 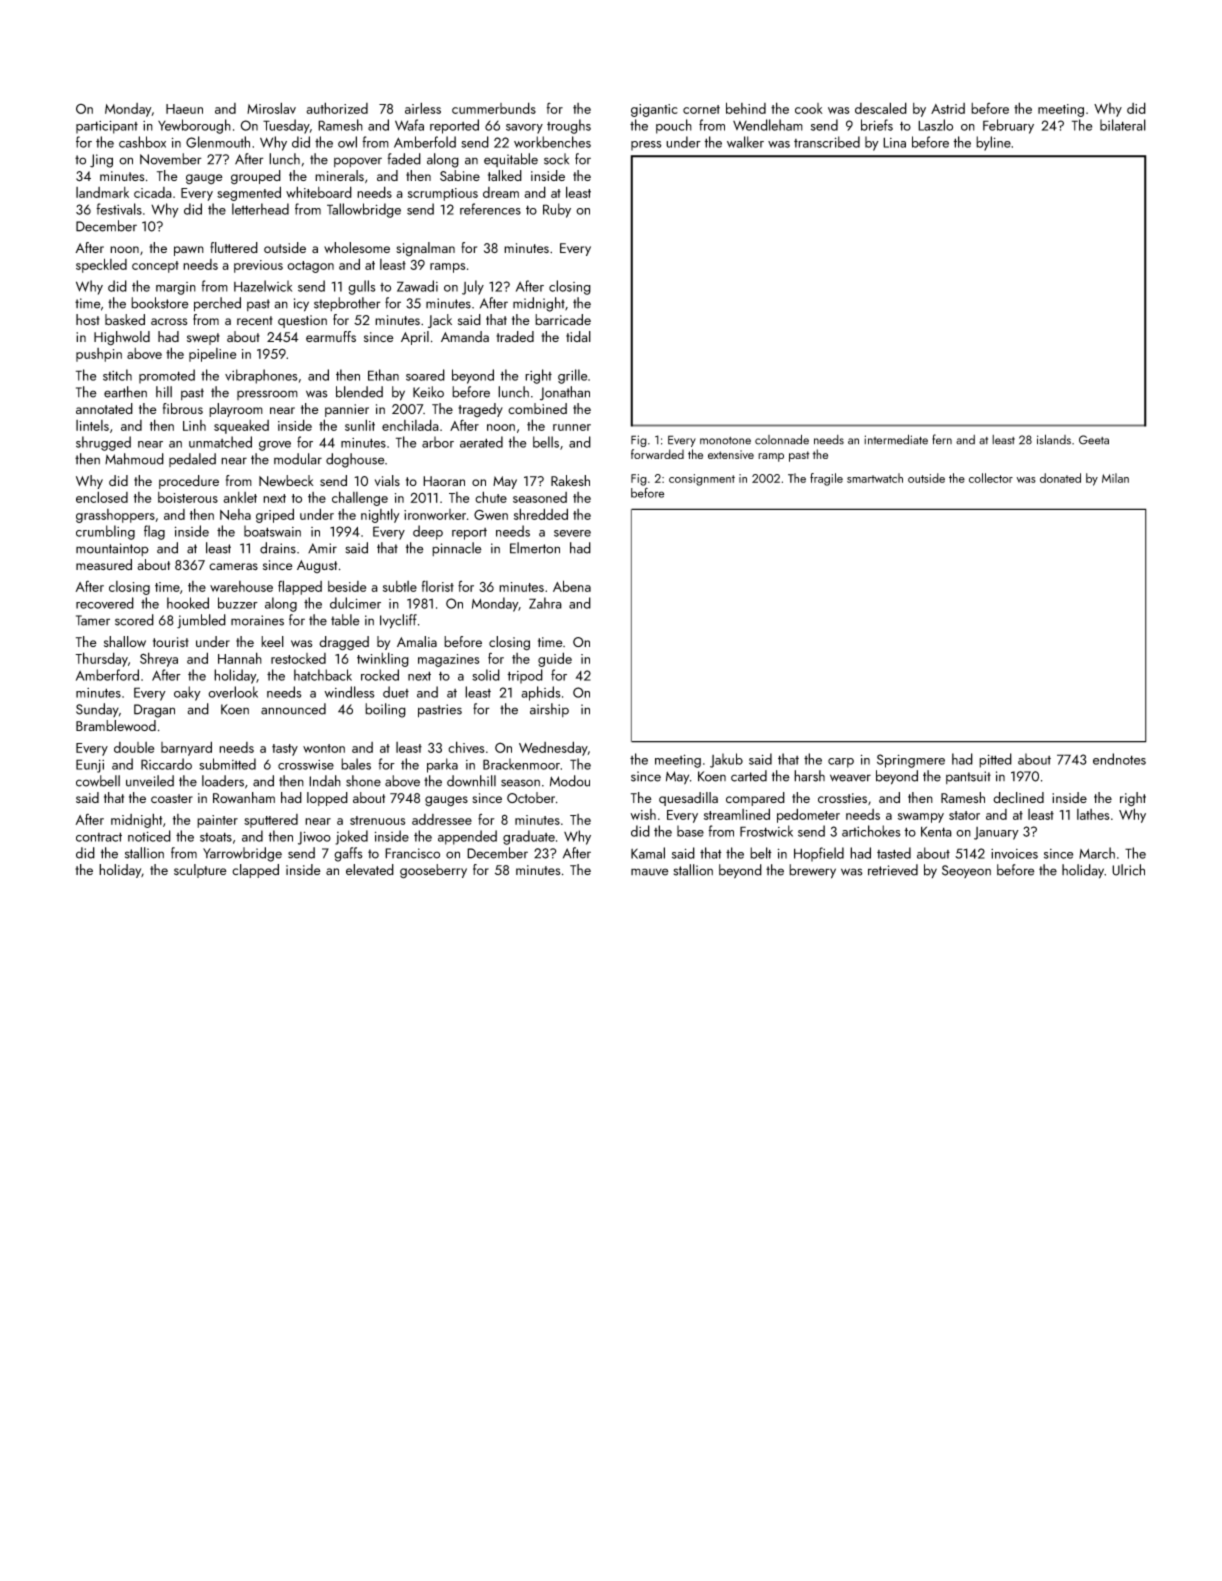 What do you see at coordinates (242, 854) in the image?
I see `Yarrowbridge` at bounding box center [242, 854].
